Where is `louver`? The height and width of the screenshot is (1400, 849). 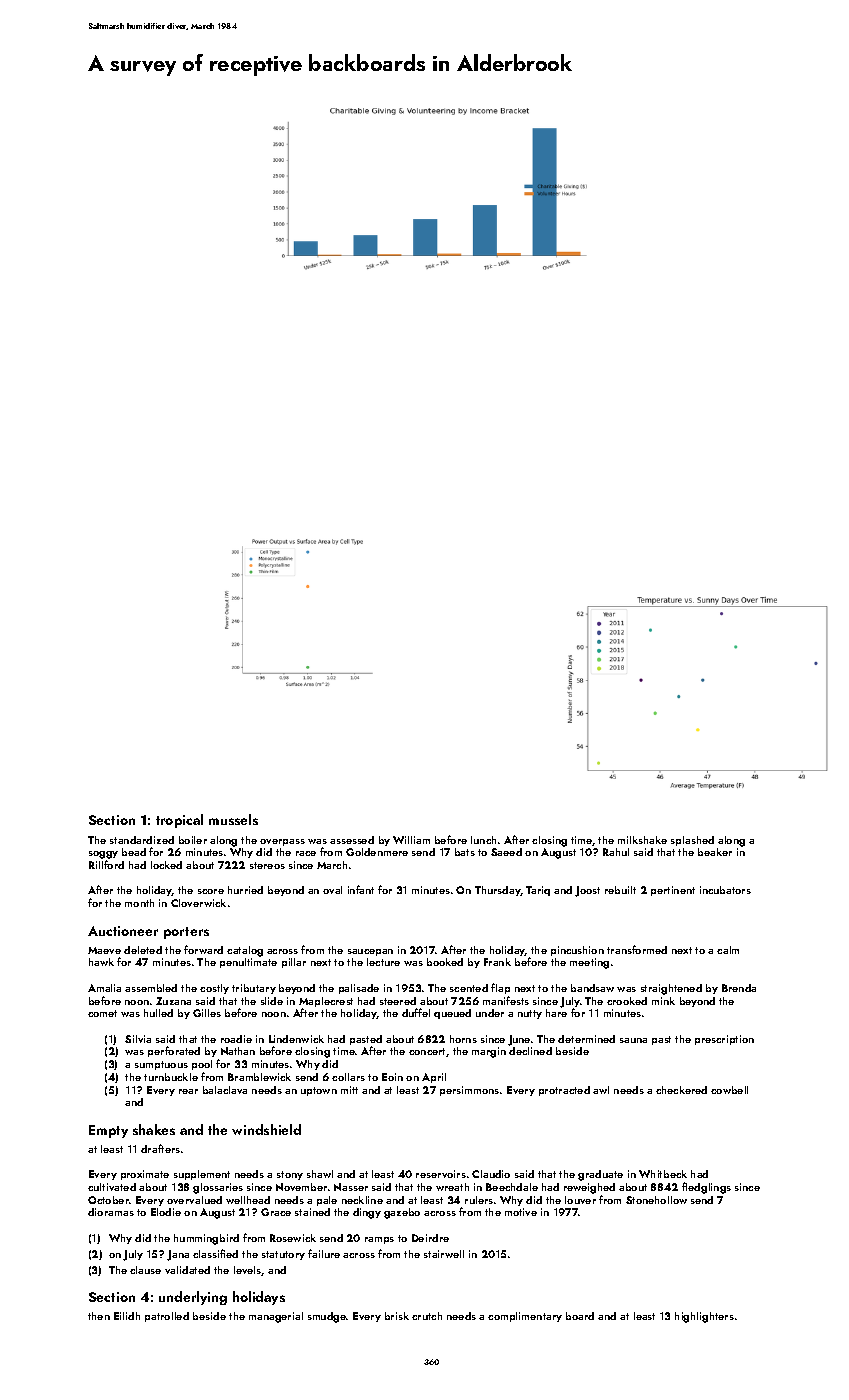
louver is located at coordinates (580, 1200).
